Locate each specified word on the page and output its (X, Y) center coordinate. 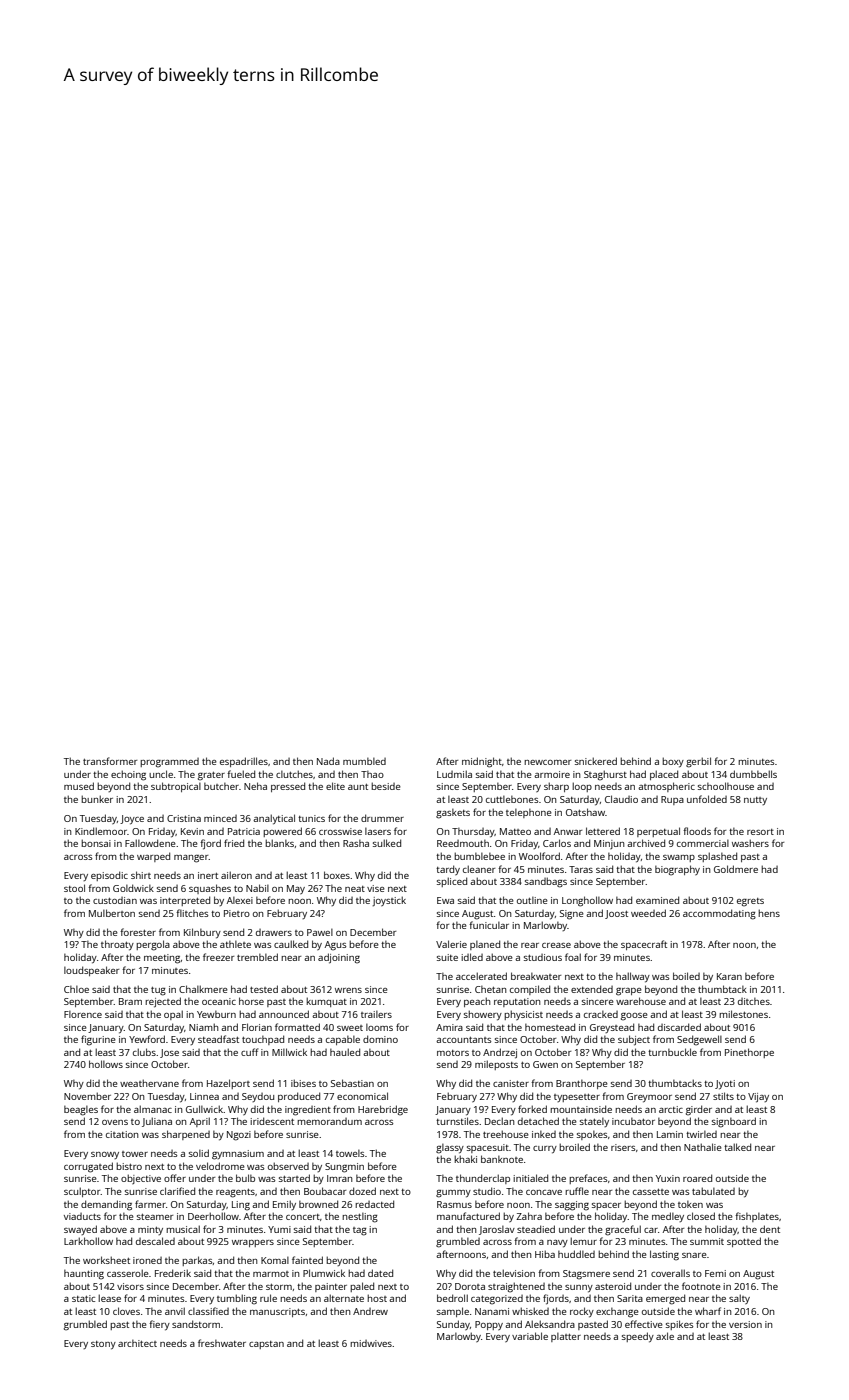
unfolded (707, 799)
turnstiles (457, 1121)
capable (343, 1040)
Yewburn (216, 1014)
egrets (750, 902)
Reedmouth (463, 843)
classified (208, 1311)
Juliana (157, 1122)
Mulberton (112, 913)
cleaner (479, 869)
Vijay (758, 1098)
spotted (744, 1242)
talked (737, 1147)
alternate (344, 1298)
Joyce (132, 820)
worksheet (106, 1260)
